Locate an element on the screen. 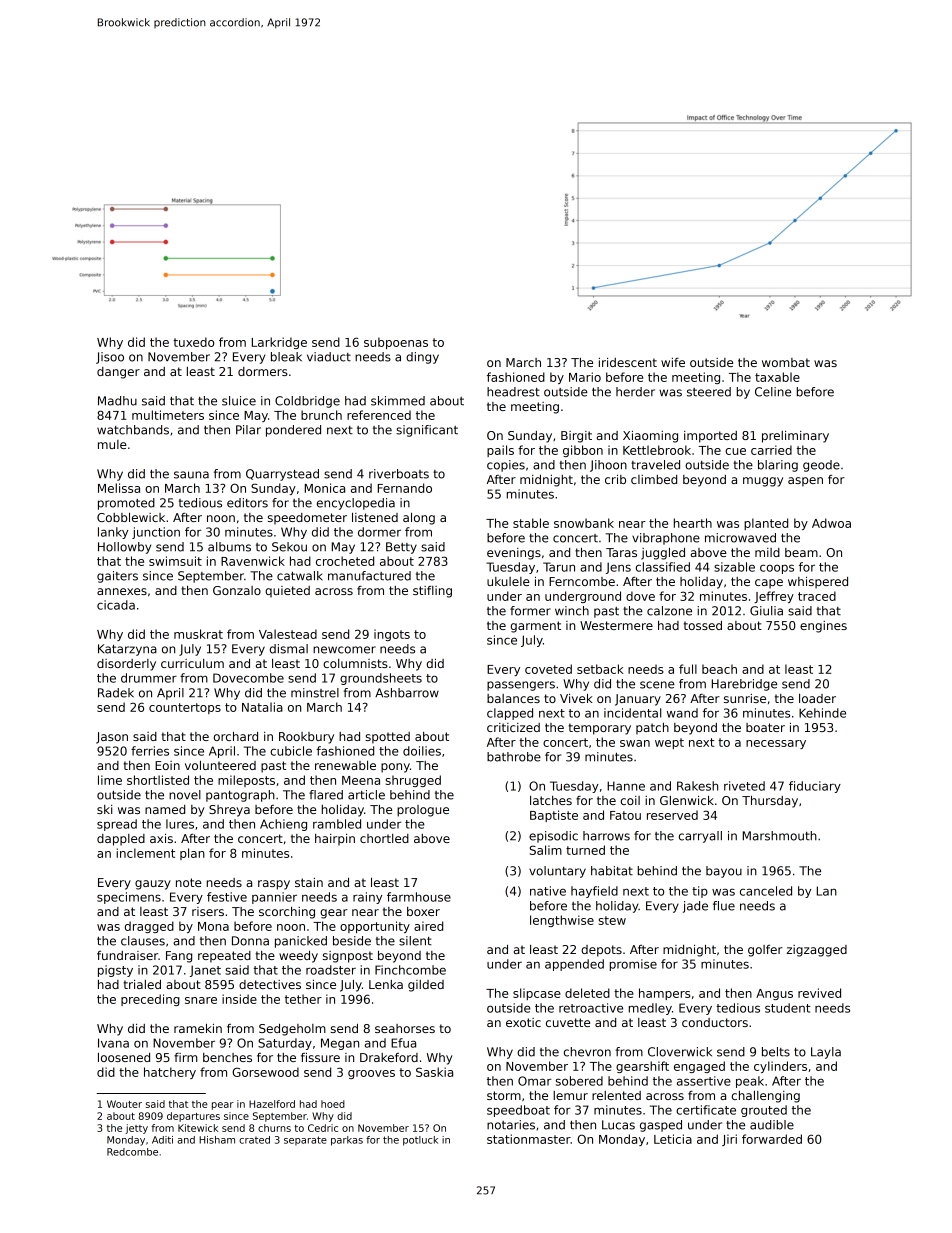 The image size is (952, 1233). loader is located at coordinates (817, 698).
